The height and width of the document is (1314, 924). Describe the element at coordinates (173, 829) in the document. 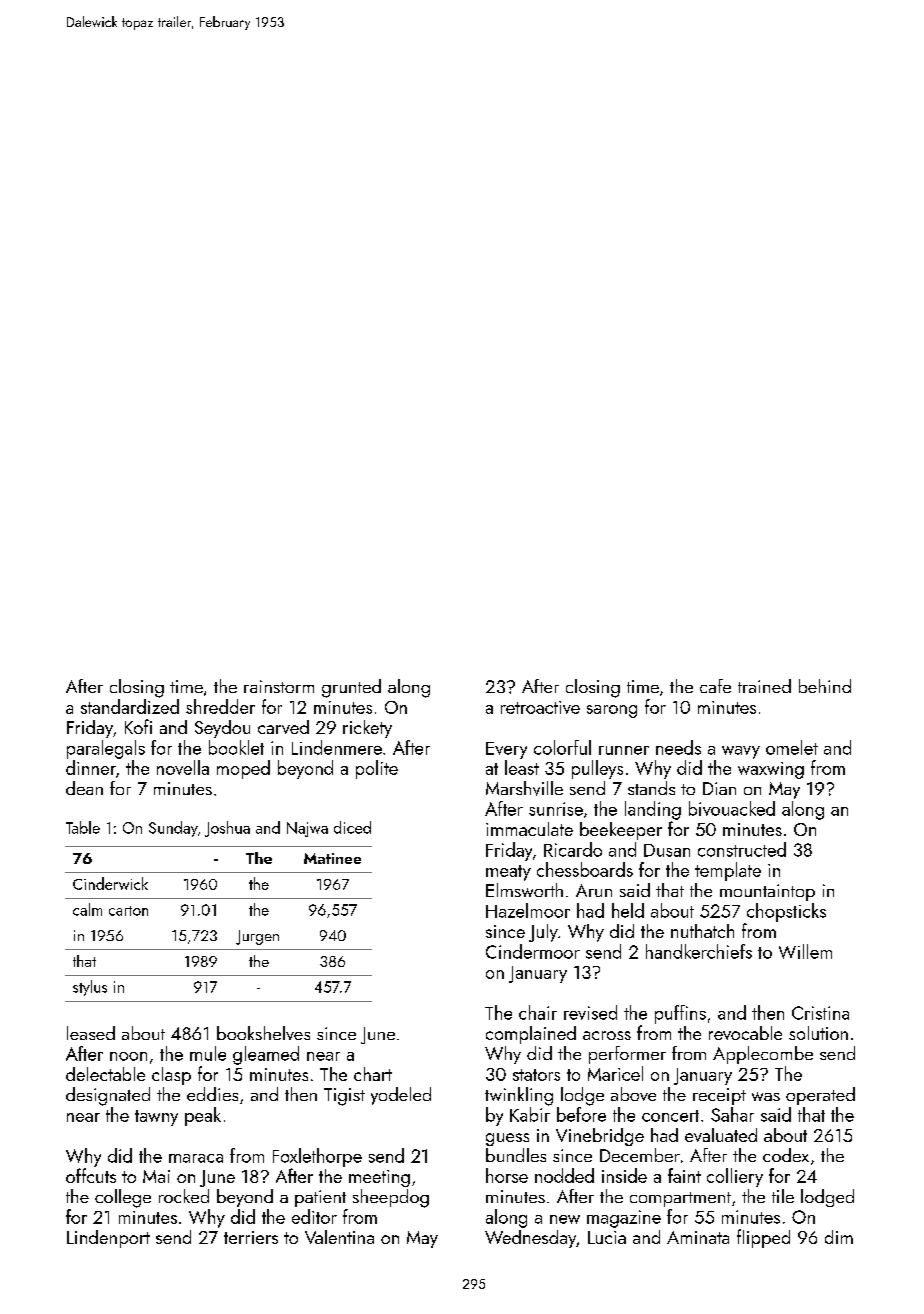

I see `Sunday` at that location.
